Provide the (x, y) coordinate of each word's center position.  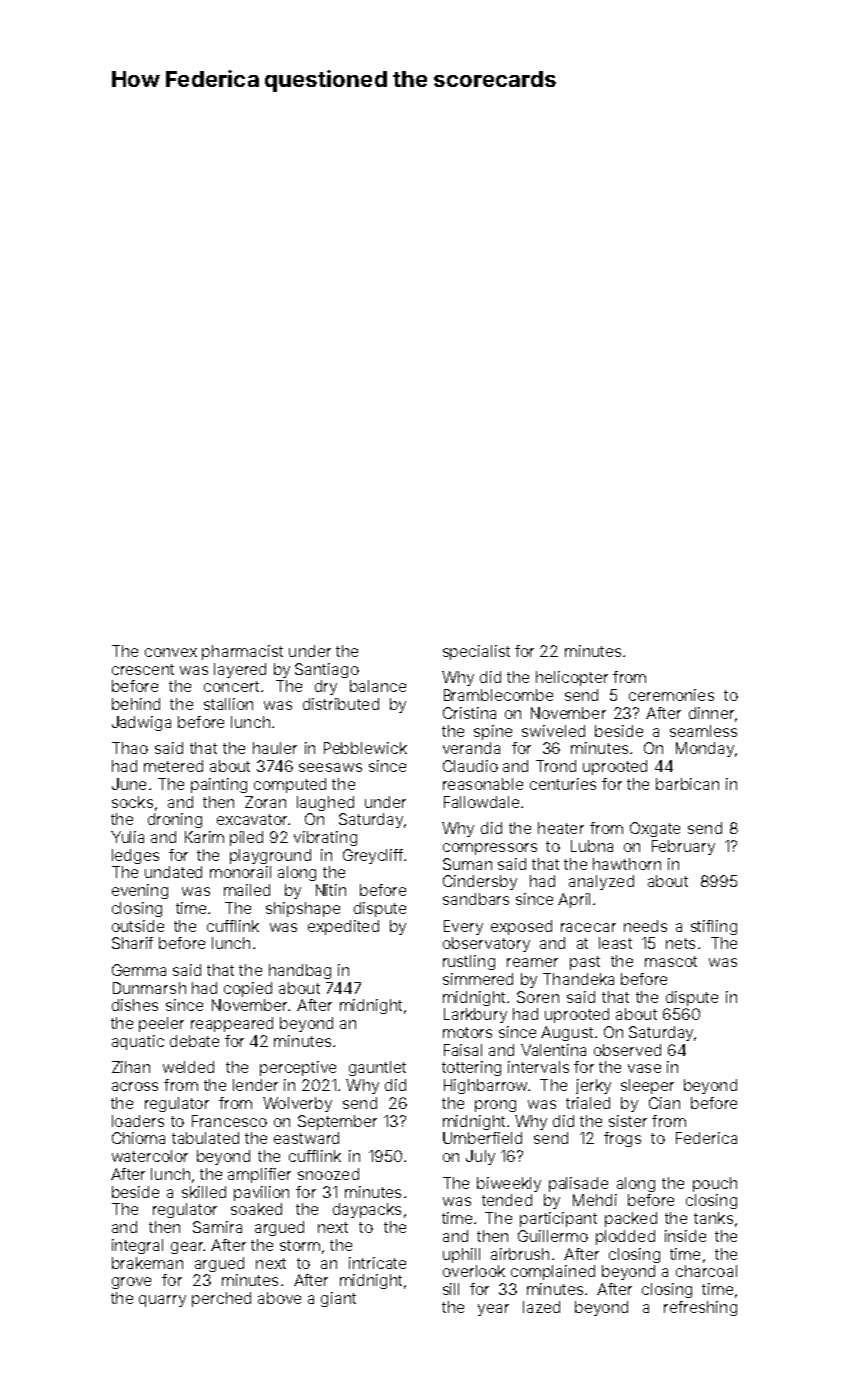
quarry (162, 1301)
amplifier (259, 1175)
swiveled (553, 731)
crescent (143, 669)
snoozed (328, 1174)
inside (685, 1236)
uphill (461, 1255)
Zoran (265, 802)
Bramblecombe (498, 695)
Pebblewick (365, 748)
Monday (705, 749)
